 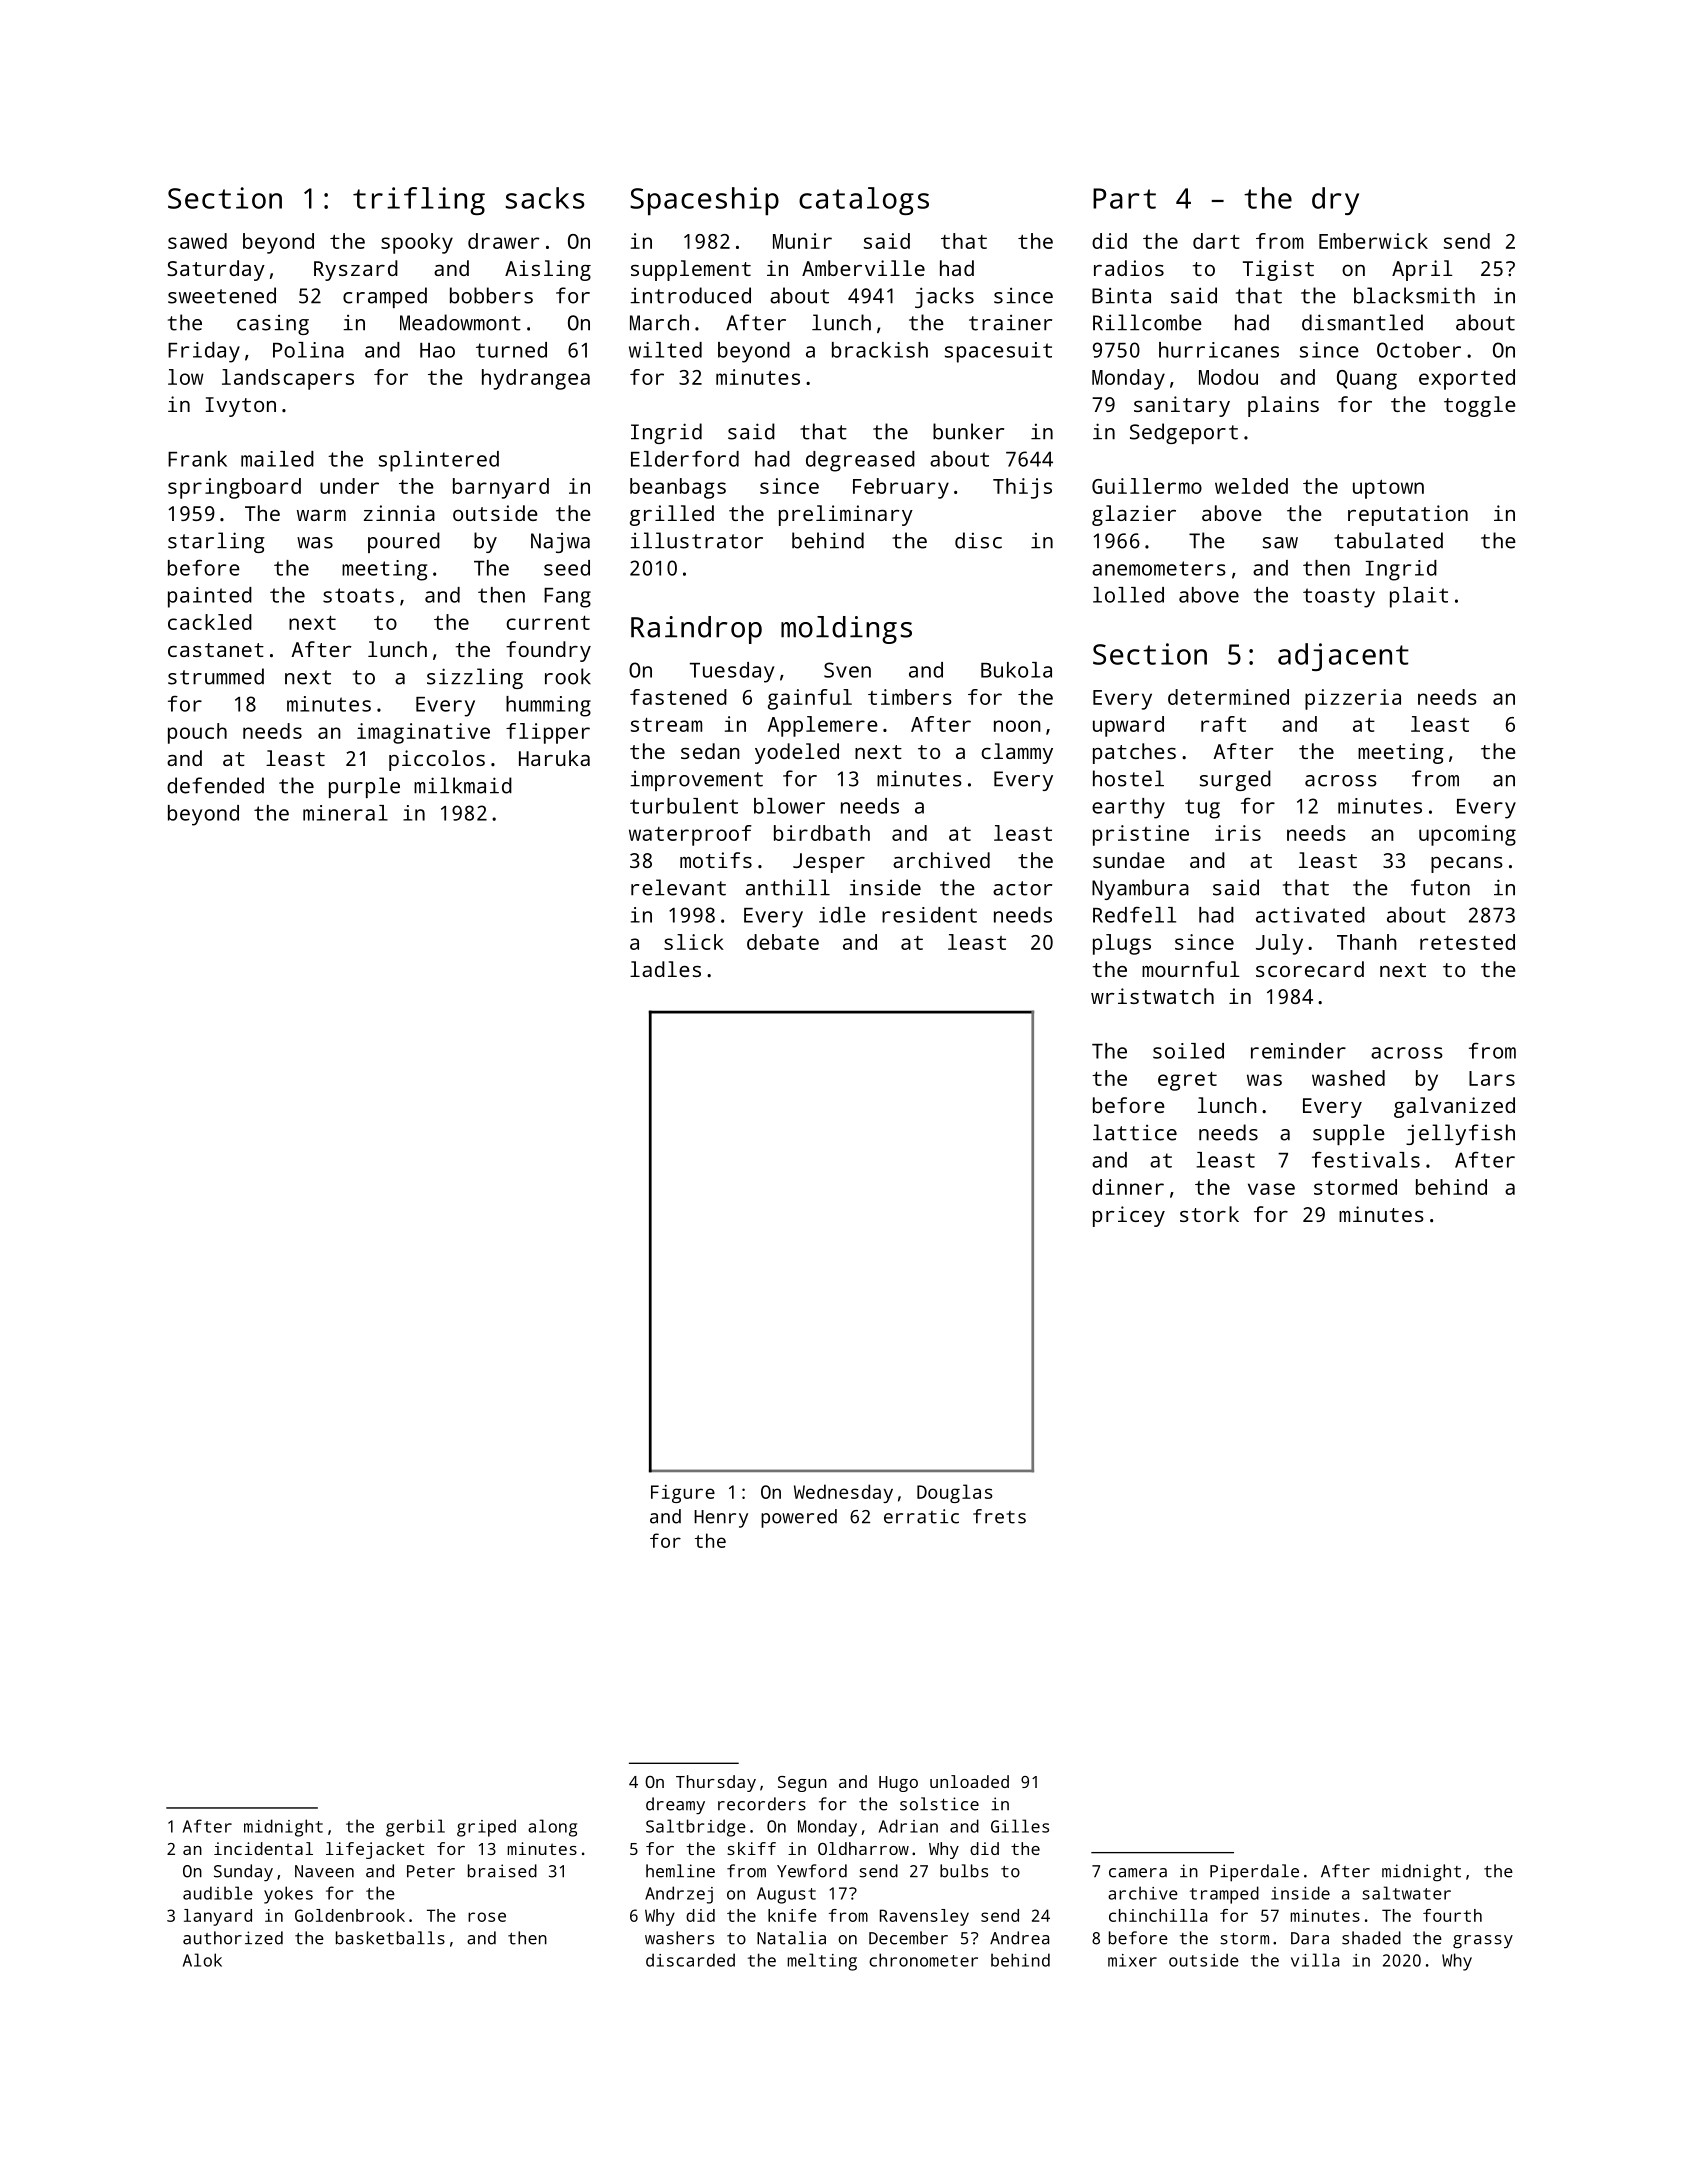 What do you see at coordinates (880, 350) in the screenshot?
I see `brackish` at bounding box center [880, 350].
